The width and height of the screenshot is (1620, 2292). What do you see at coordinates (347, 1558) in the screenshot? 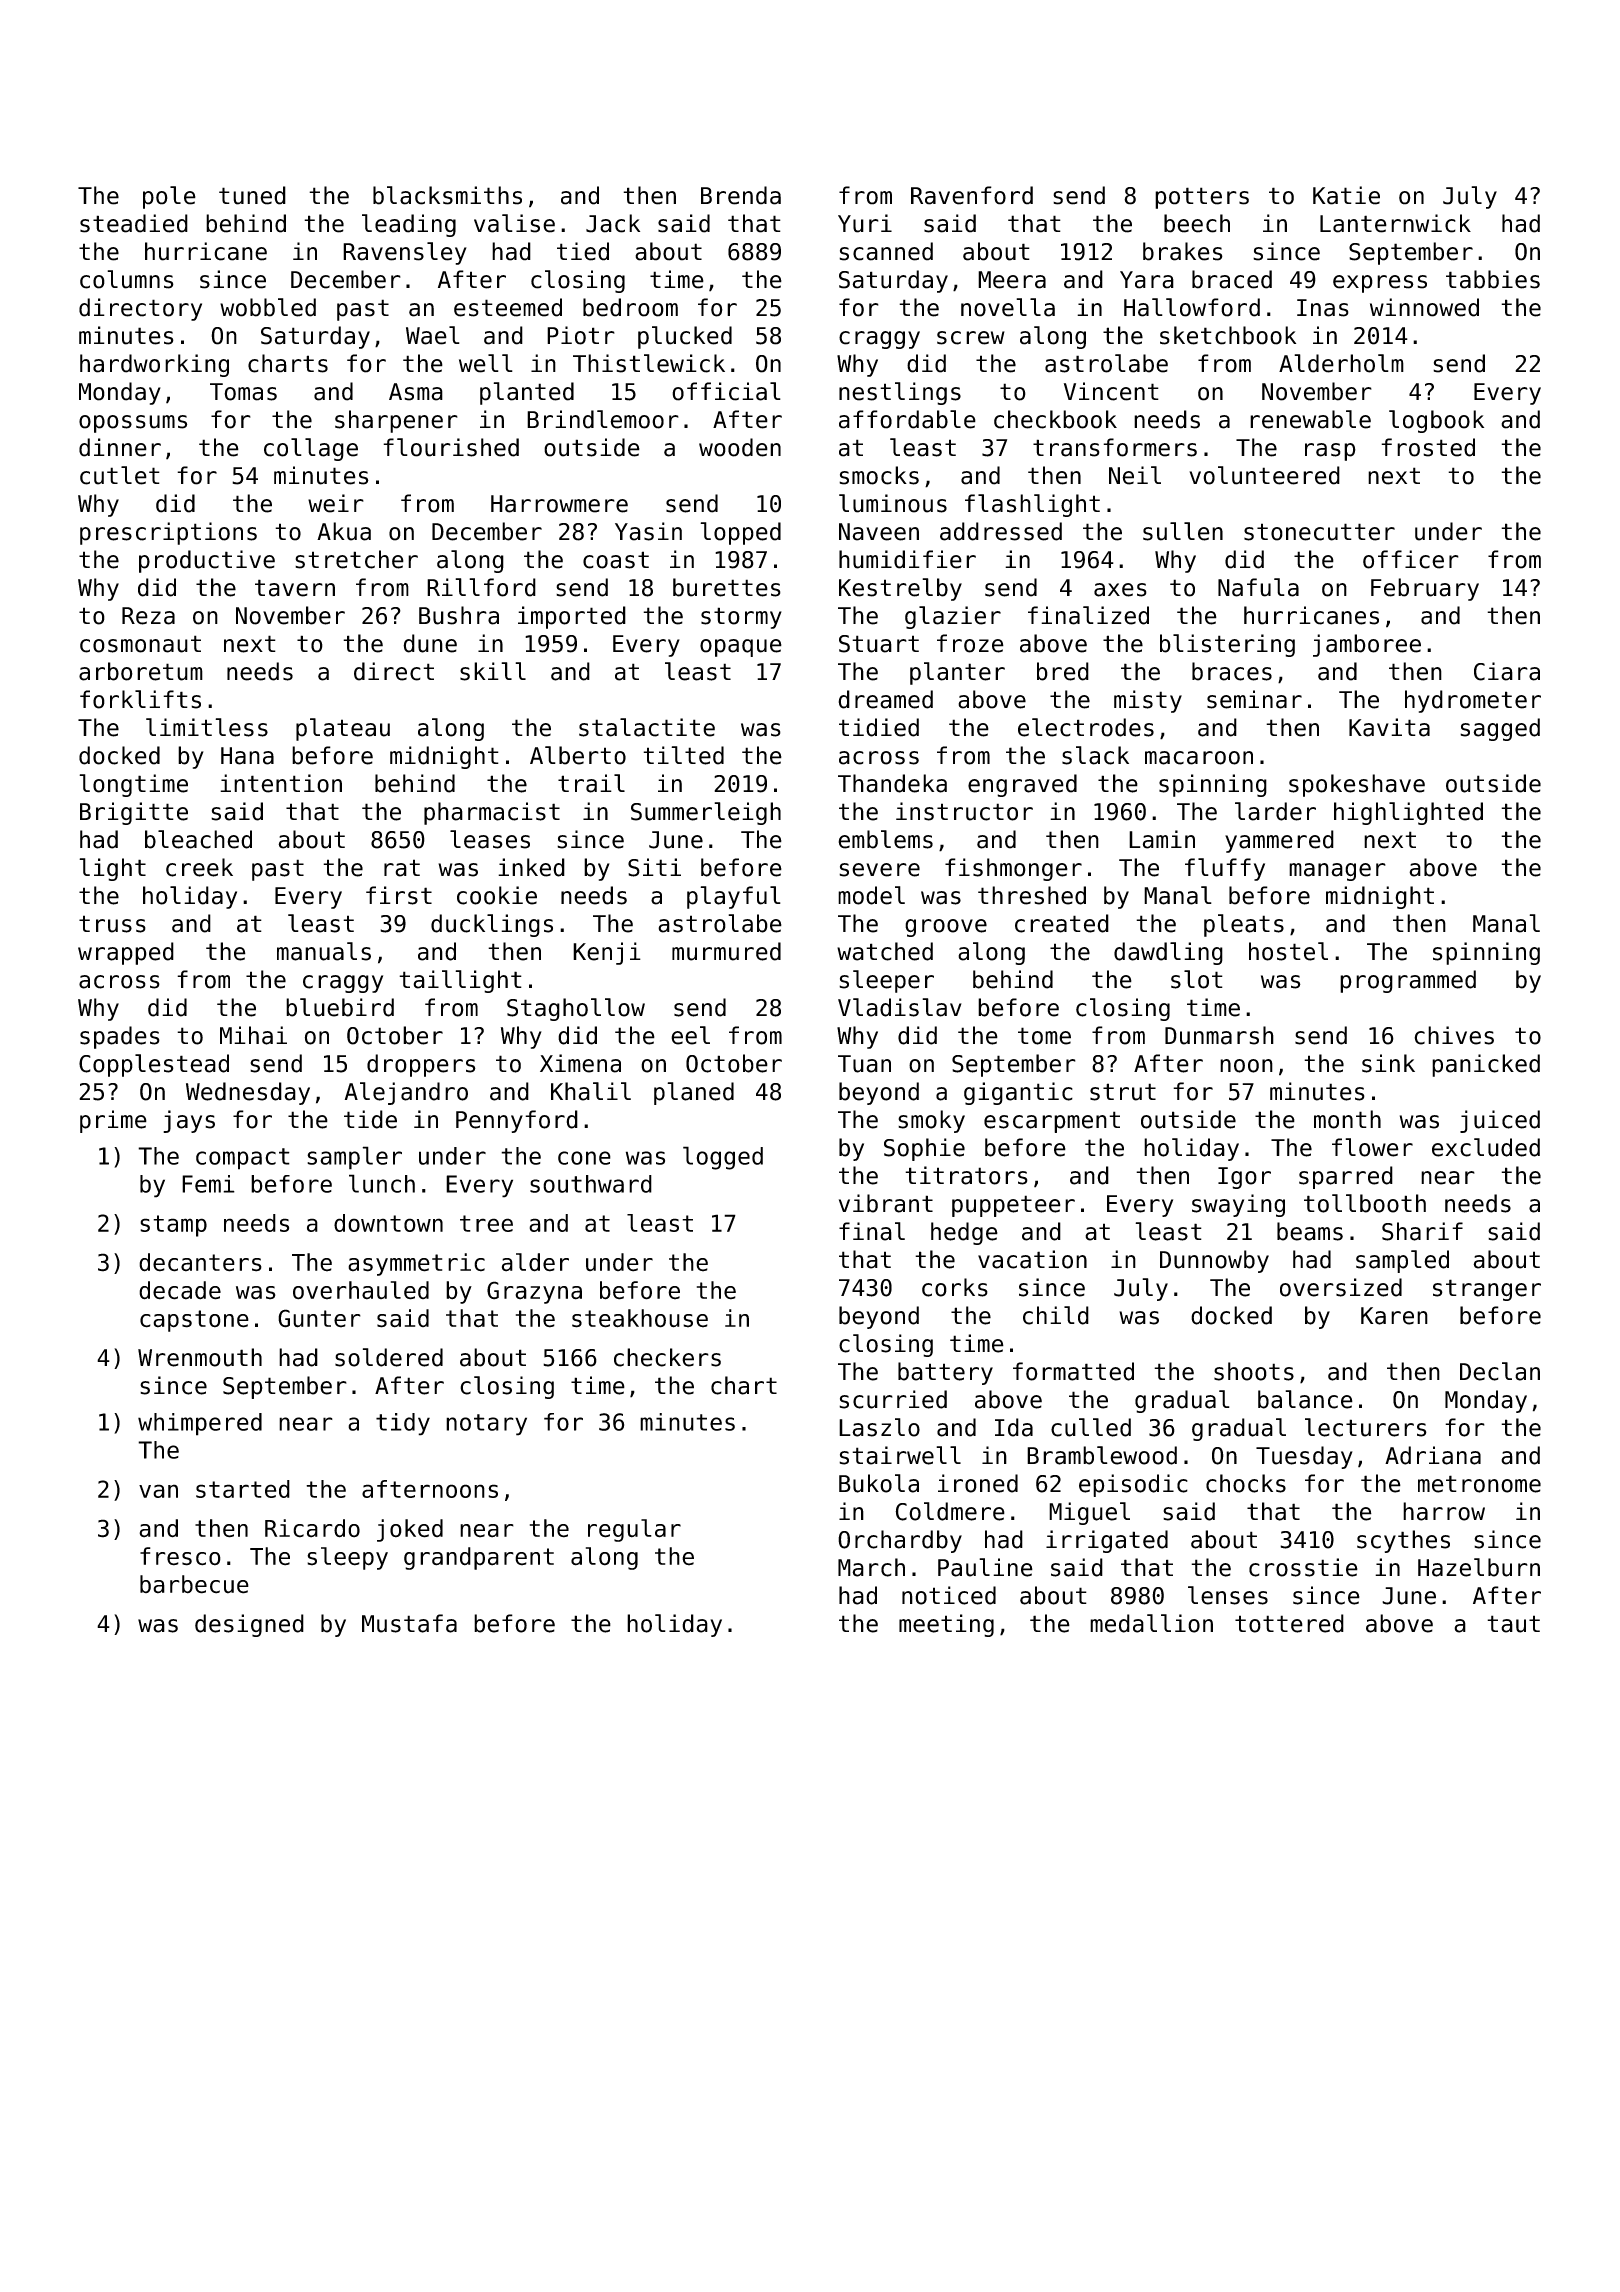
I see `sleepy` at bounding box center [347, 1558].
